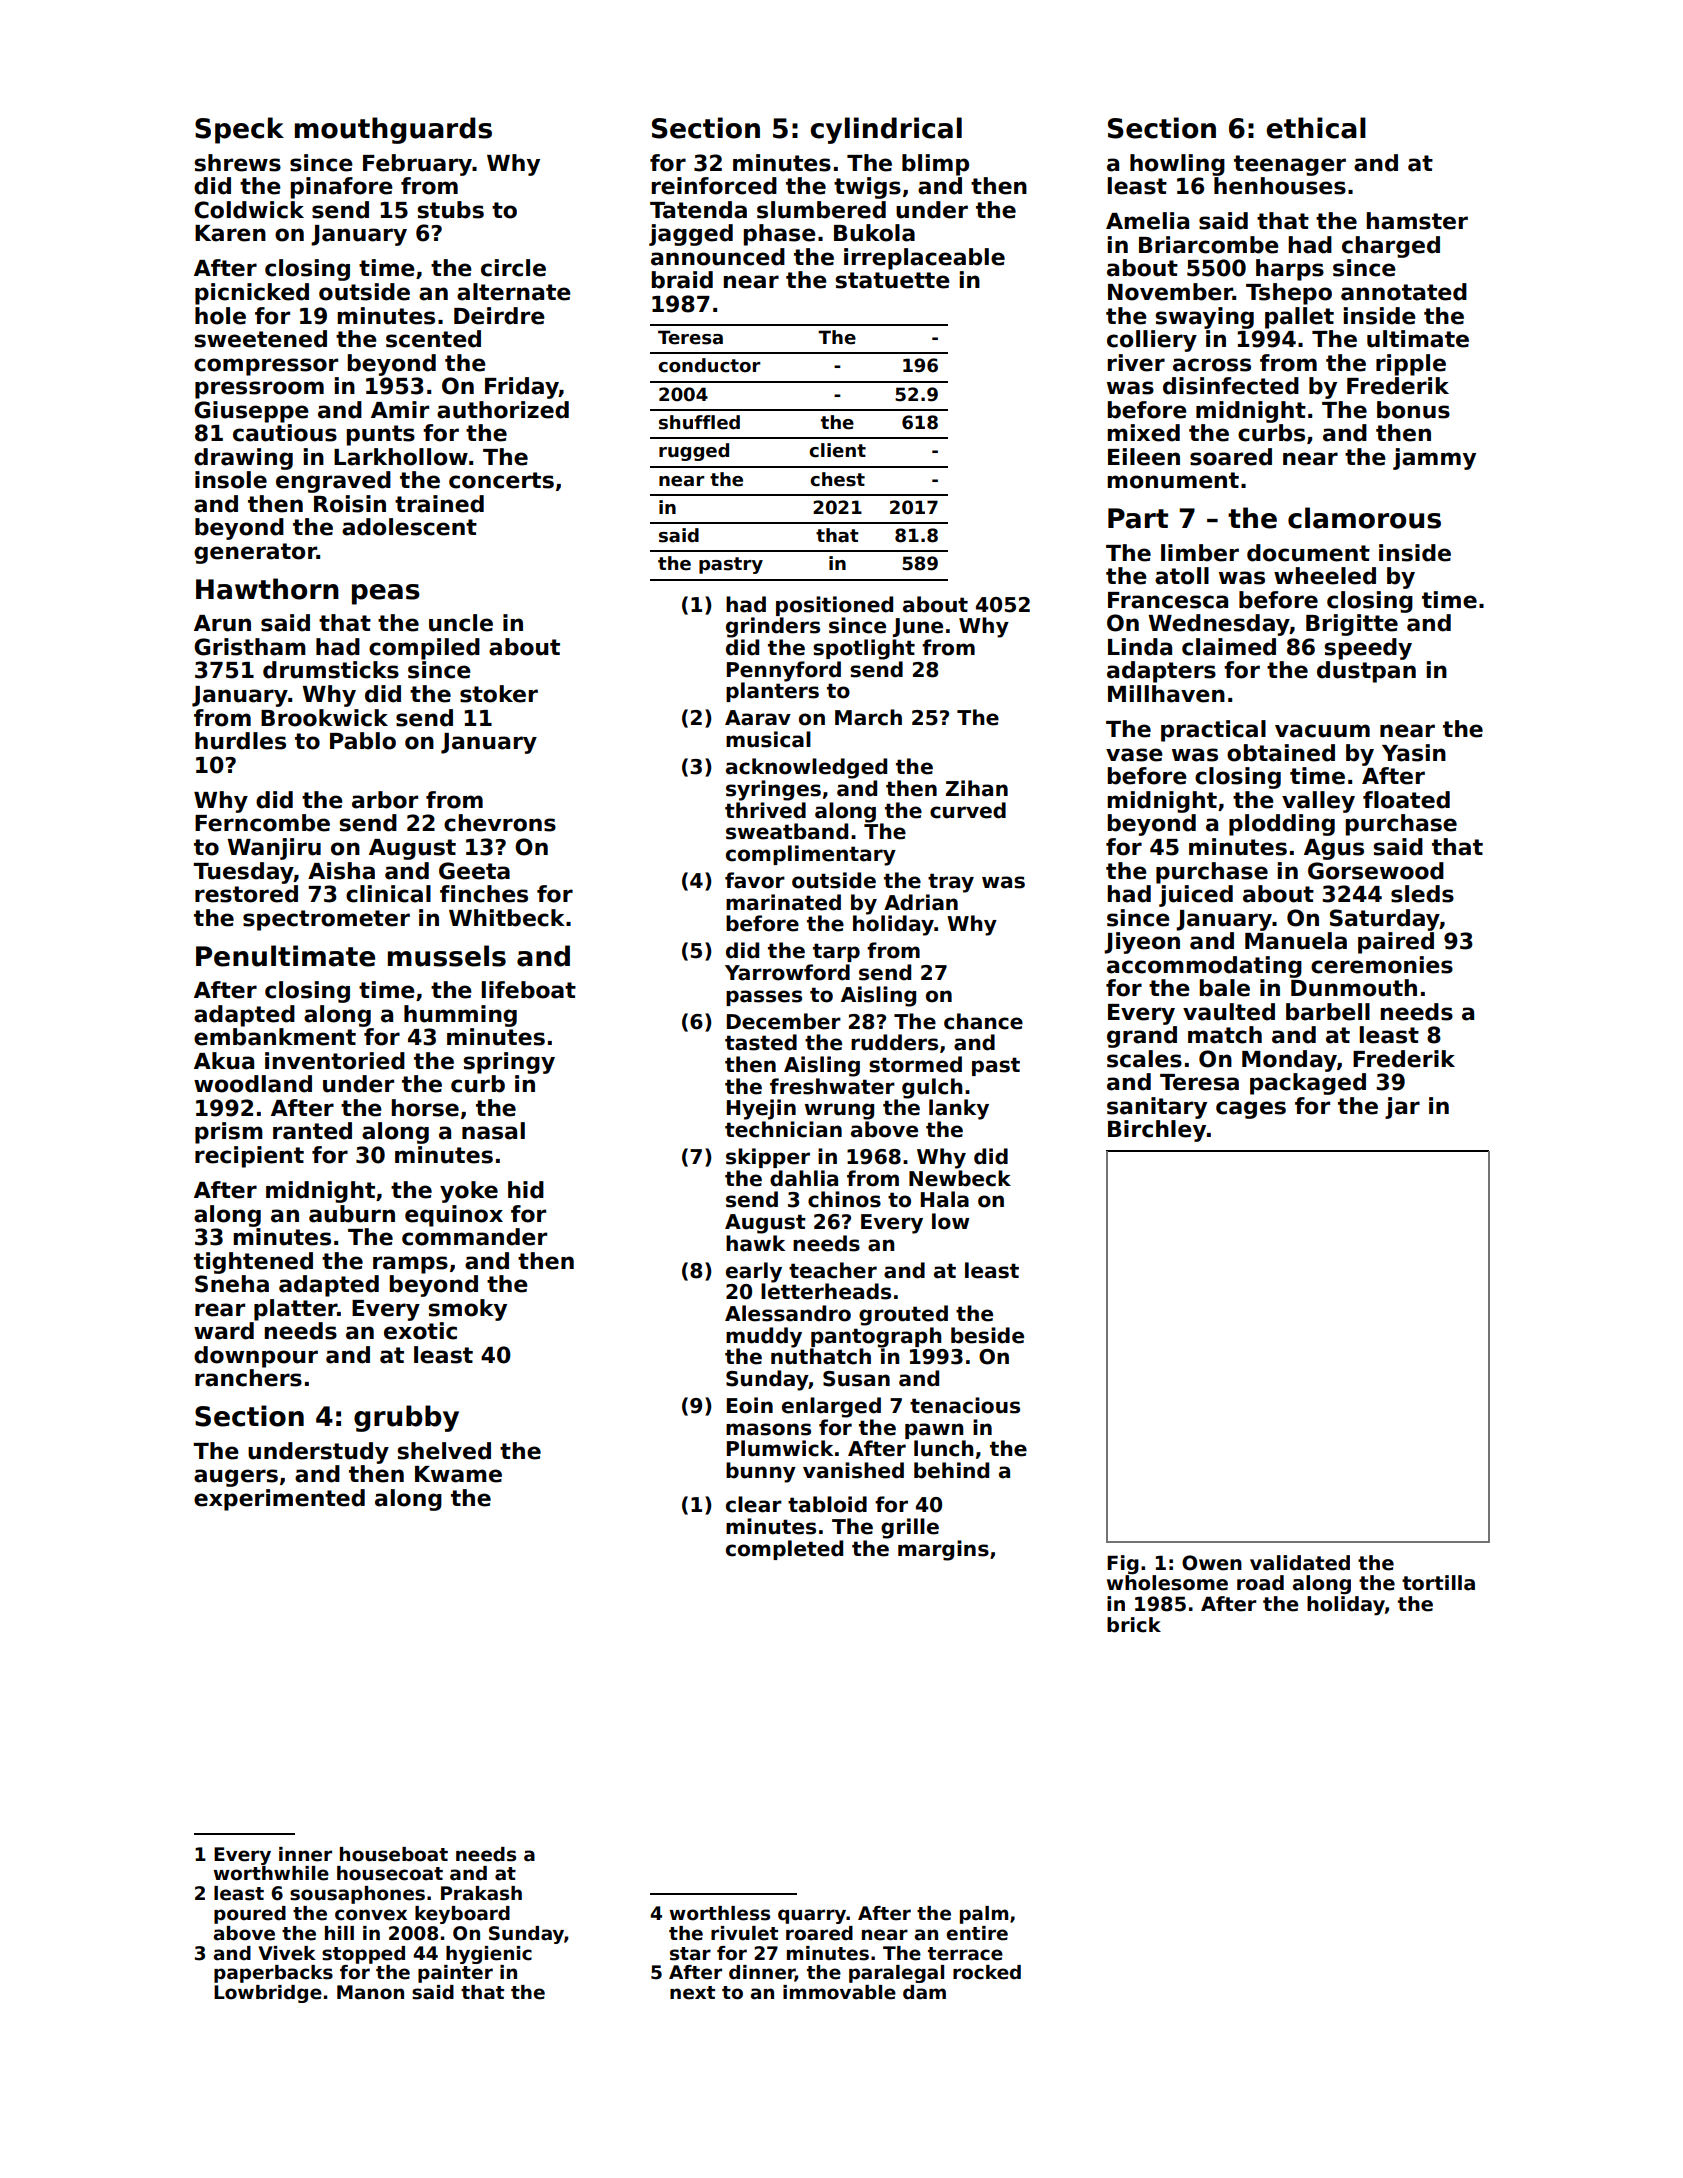  I want to click on blimp, so click(935, 165).
